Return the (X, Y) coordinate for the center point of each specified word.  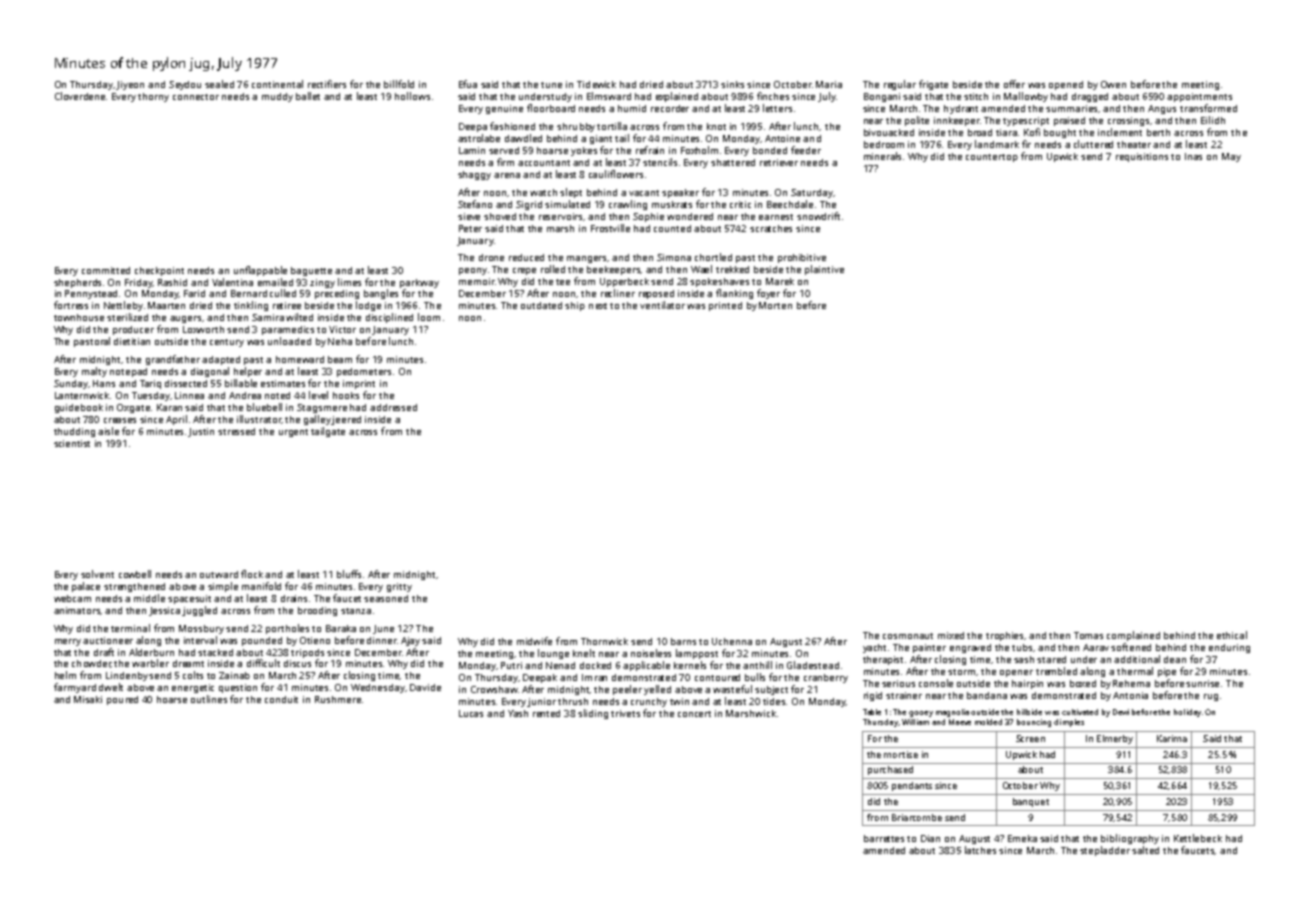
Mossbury (201, 629)
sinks (732, 84)
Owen (1113, 84)
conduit (281, 699)
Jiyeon (130, 85)
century (227, 343)
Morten (775, 305)
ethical (1232, 635)
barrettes (884, 838)
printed (725, 306)
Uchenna (732, 641)
